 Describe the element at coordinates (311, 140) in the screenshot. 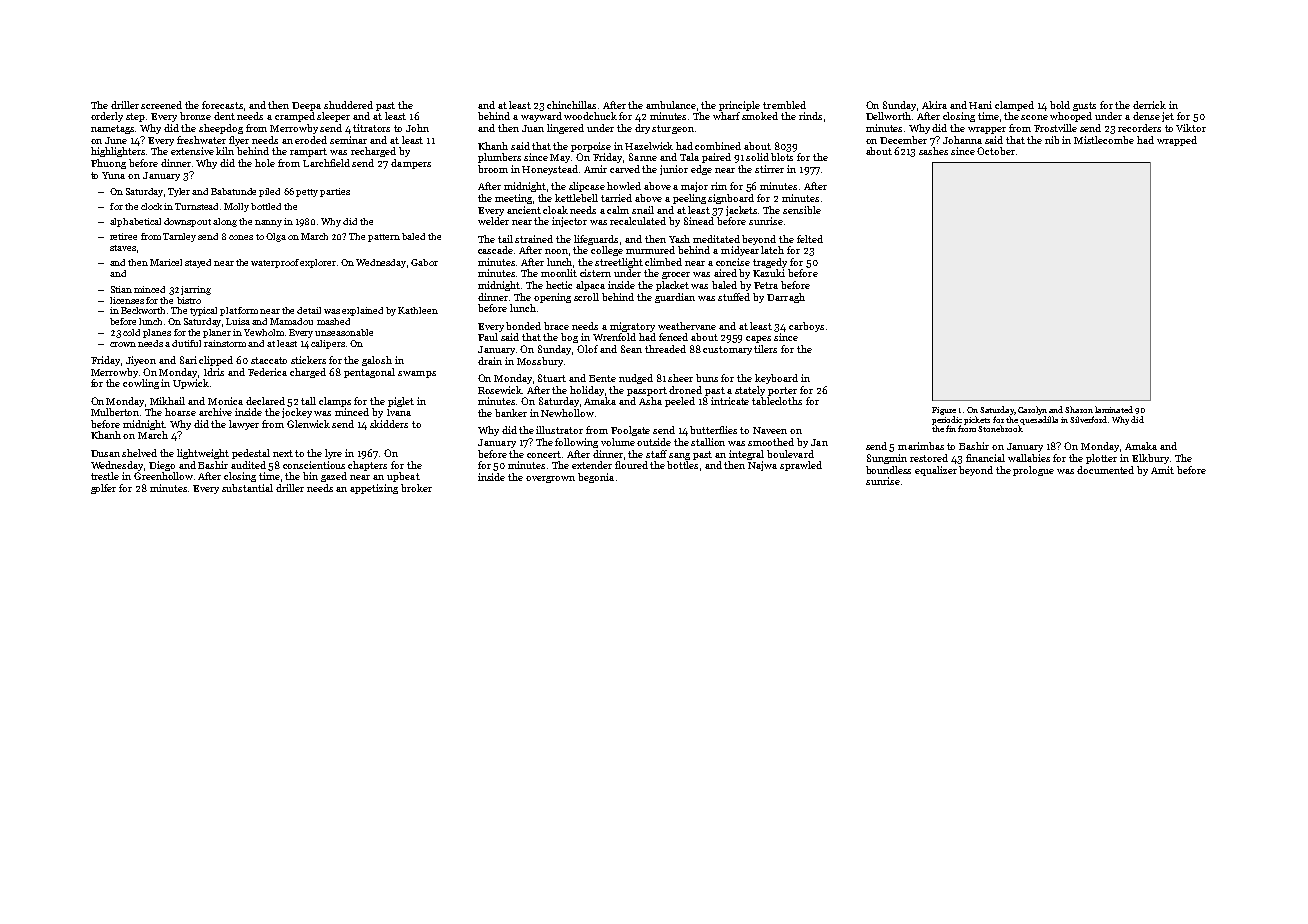

I see `eroded` at that location.
